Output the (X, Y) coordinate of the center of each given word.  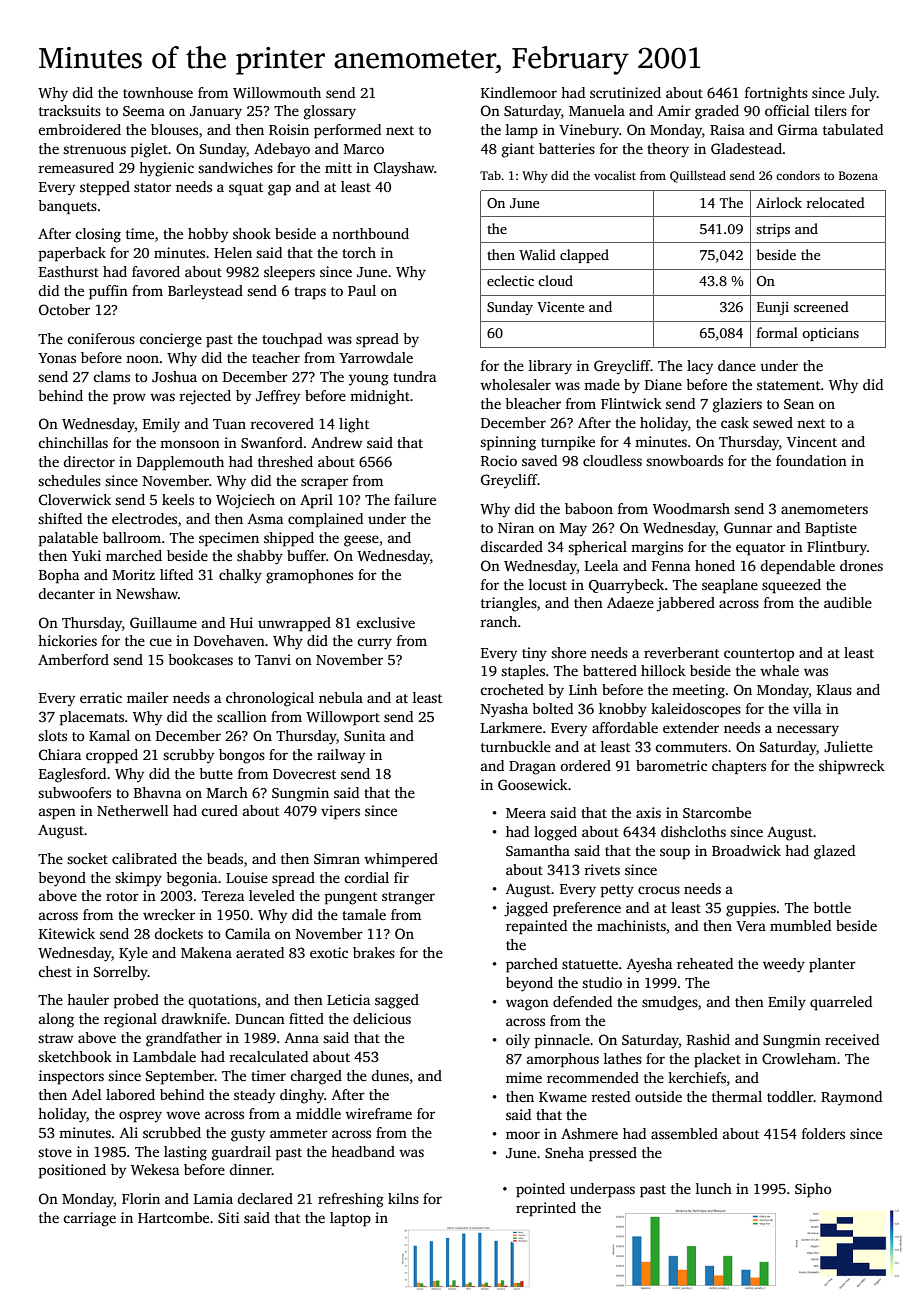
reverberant (681, 652)
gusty (248, 1135)
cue (160, 642)
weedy (784, 965)
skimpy (138, 879)
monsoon (190, 444)
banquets (67, 207)
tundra (414, 376)
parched (532, 965)
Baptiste (831, 529)
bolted (552, 708)
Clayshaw (404, 169)
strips (773, 230)
